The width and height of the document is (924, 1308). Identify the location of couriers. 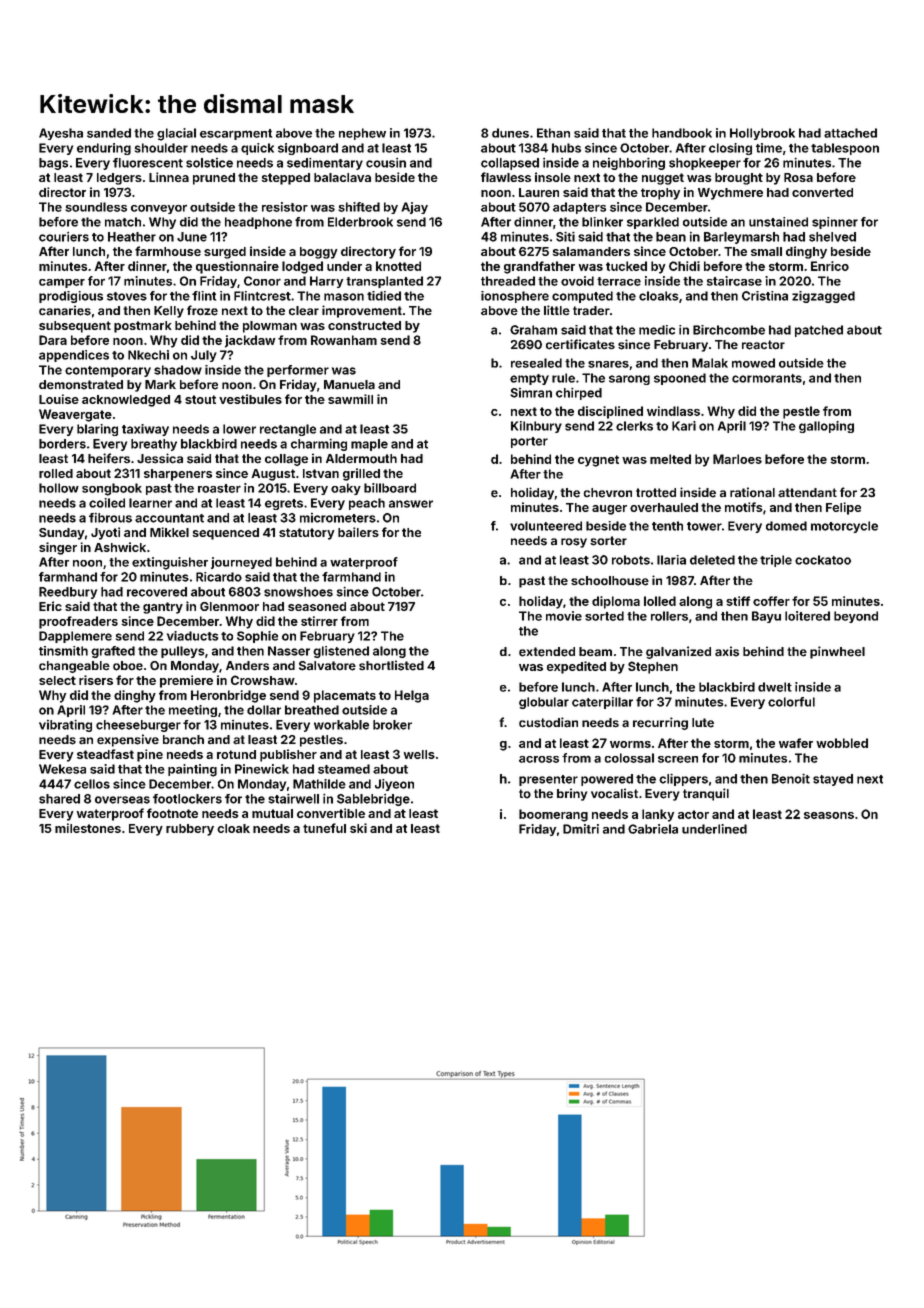
(64, 237).
